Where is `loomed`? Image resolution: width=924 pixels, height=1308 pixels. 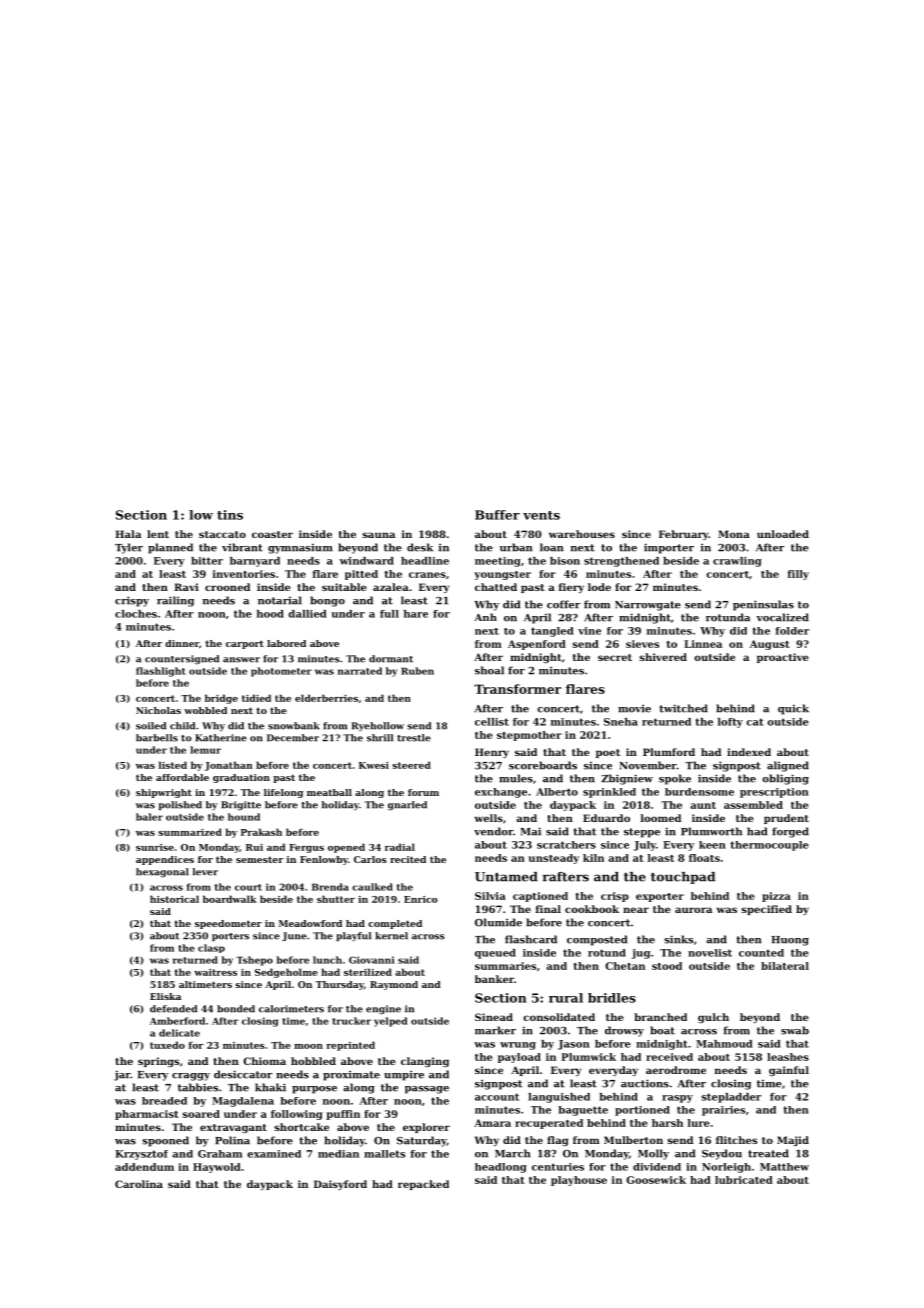 loomed is located at coordinates (661, 818).
